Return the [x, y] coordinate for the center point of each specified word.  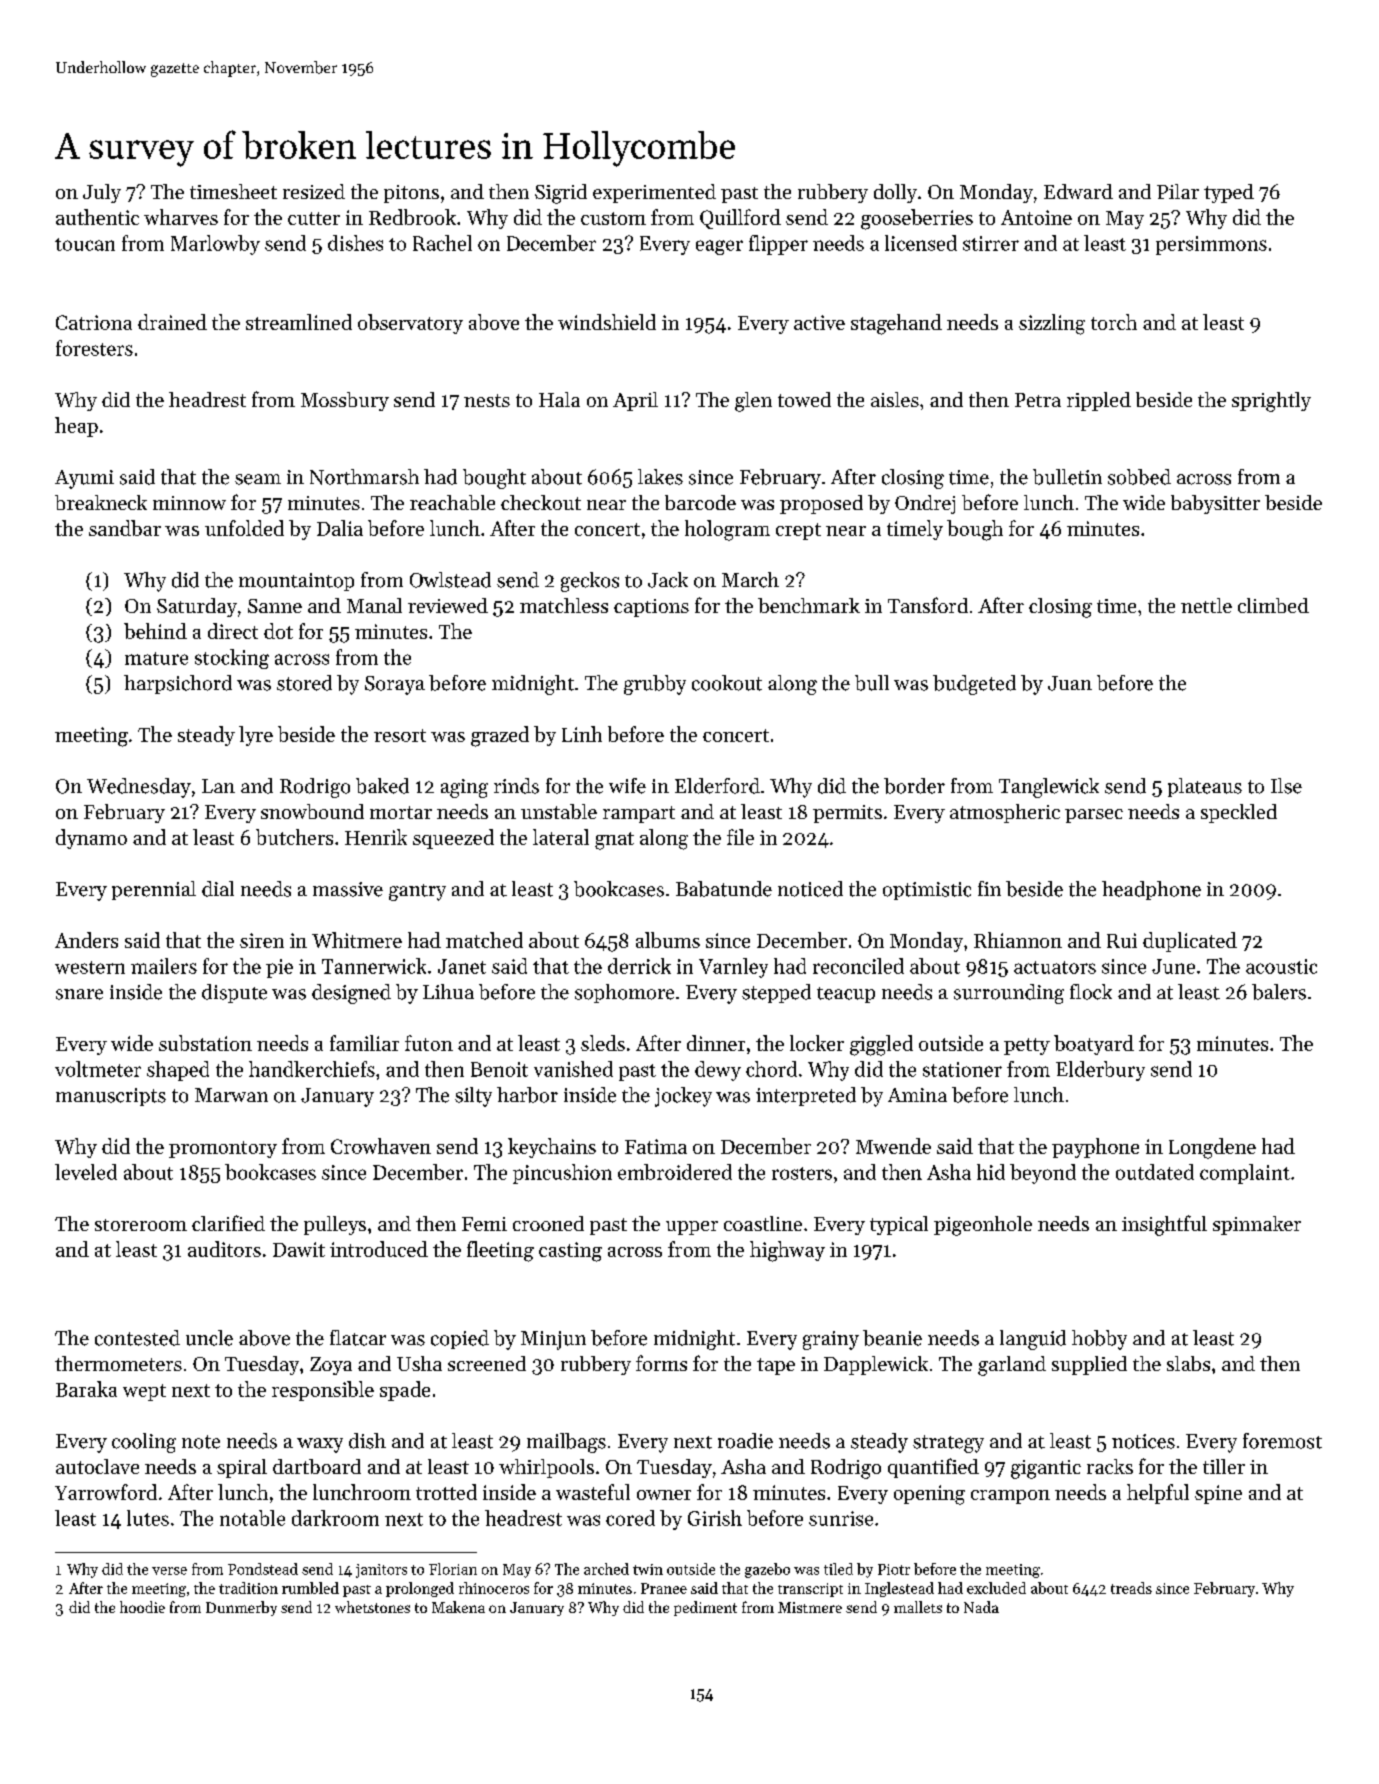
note [201, 1442]
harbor [527, 1095]
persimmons [1211, 245]
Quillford [740, 219]
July [102, 193]
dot [278, 631]
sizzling [1052, 324]
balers [1279, 992]
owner [664, 1495]
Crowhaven [381, 1146]
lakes [660, 477]
